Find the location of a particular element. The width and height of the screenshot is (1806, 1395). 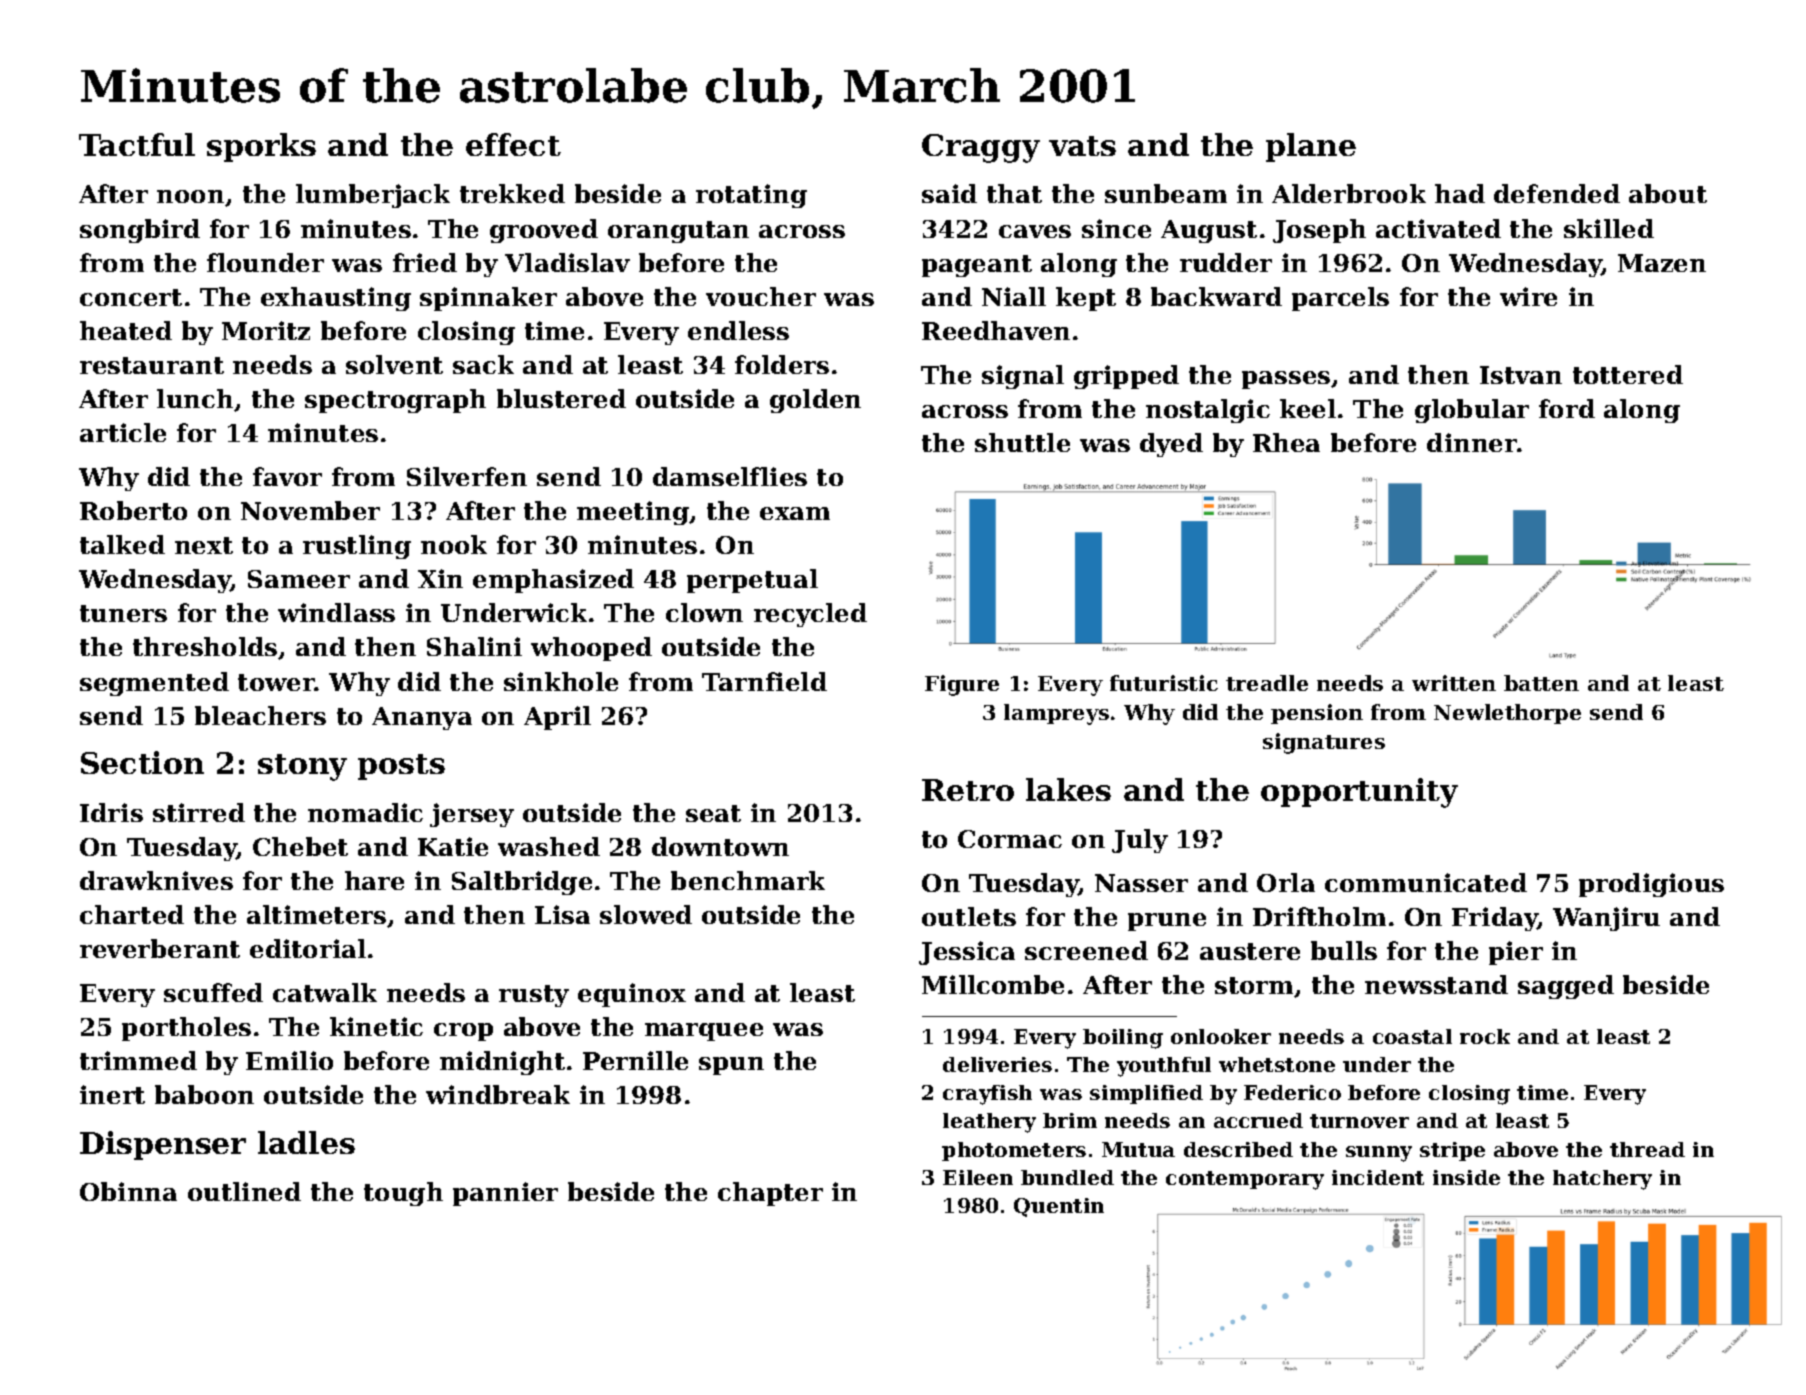

golden is located at coordinates (815, 401).
